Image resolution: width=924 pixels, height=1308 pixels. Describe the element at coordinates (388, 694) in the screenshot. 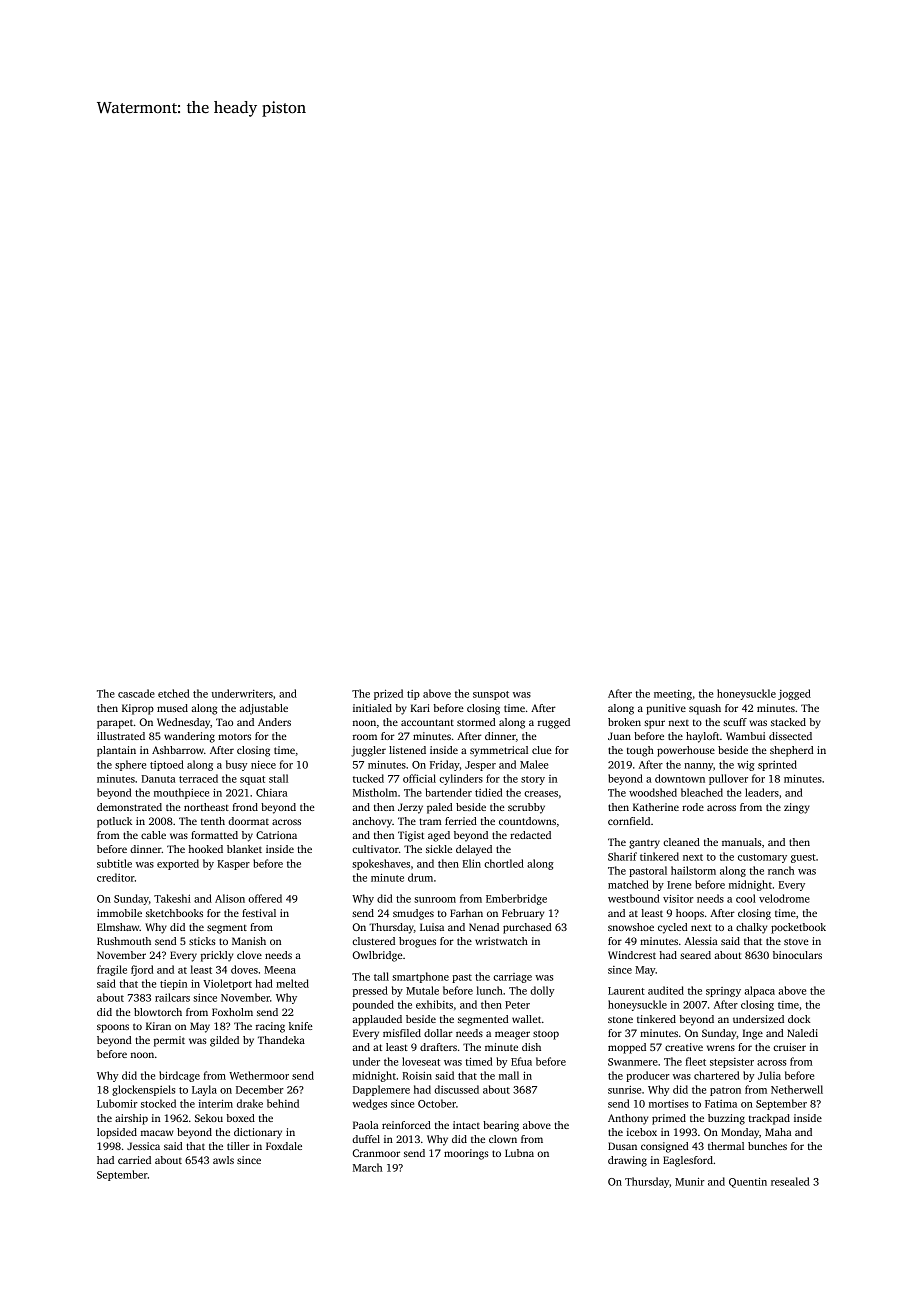

I see `prized` at that location.
